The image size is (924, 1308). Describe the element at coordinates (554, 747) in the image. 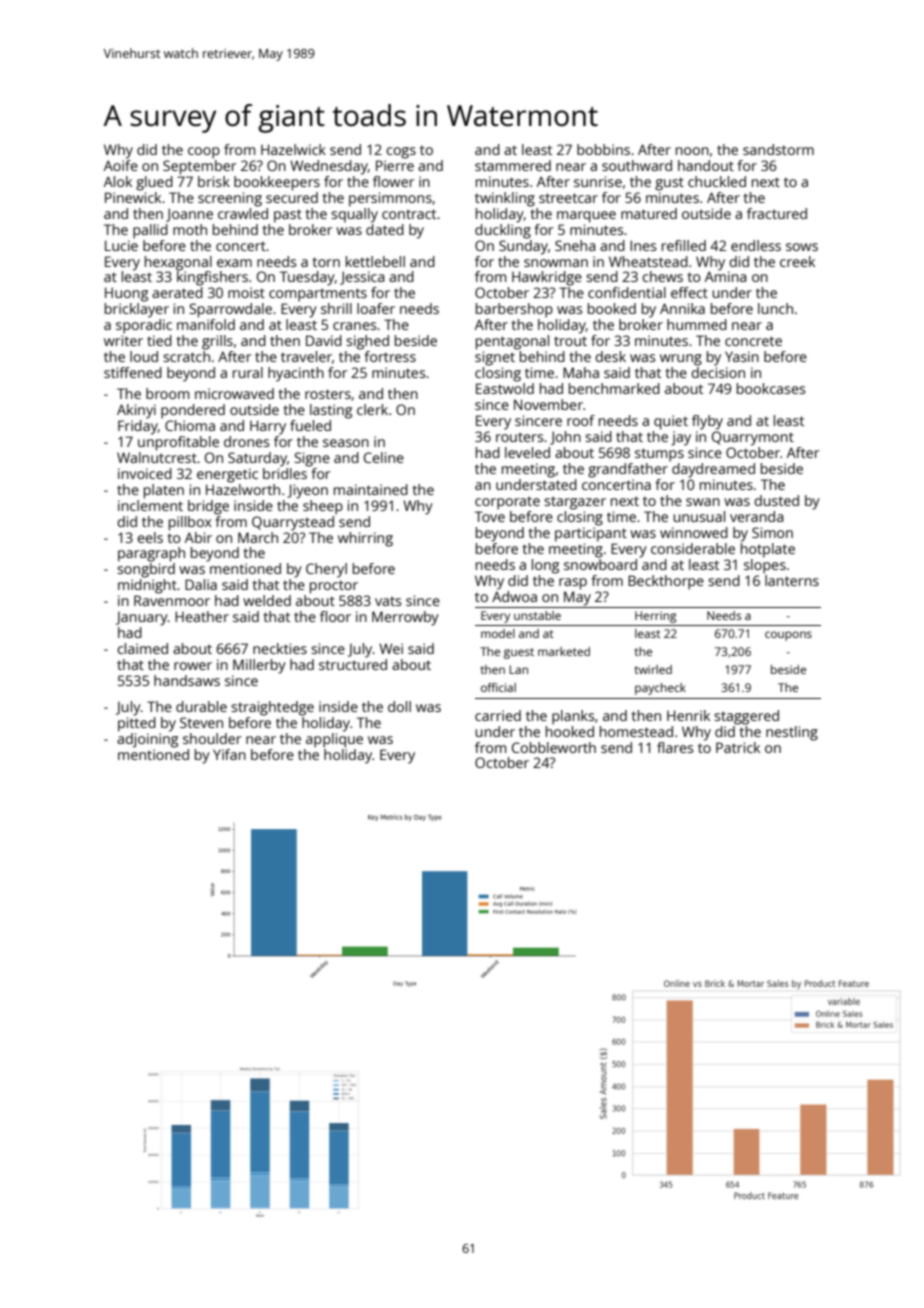

I see `Cobbleworth` at that location.
